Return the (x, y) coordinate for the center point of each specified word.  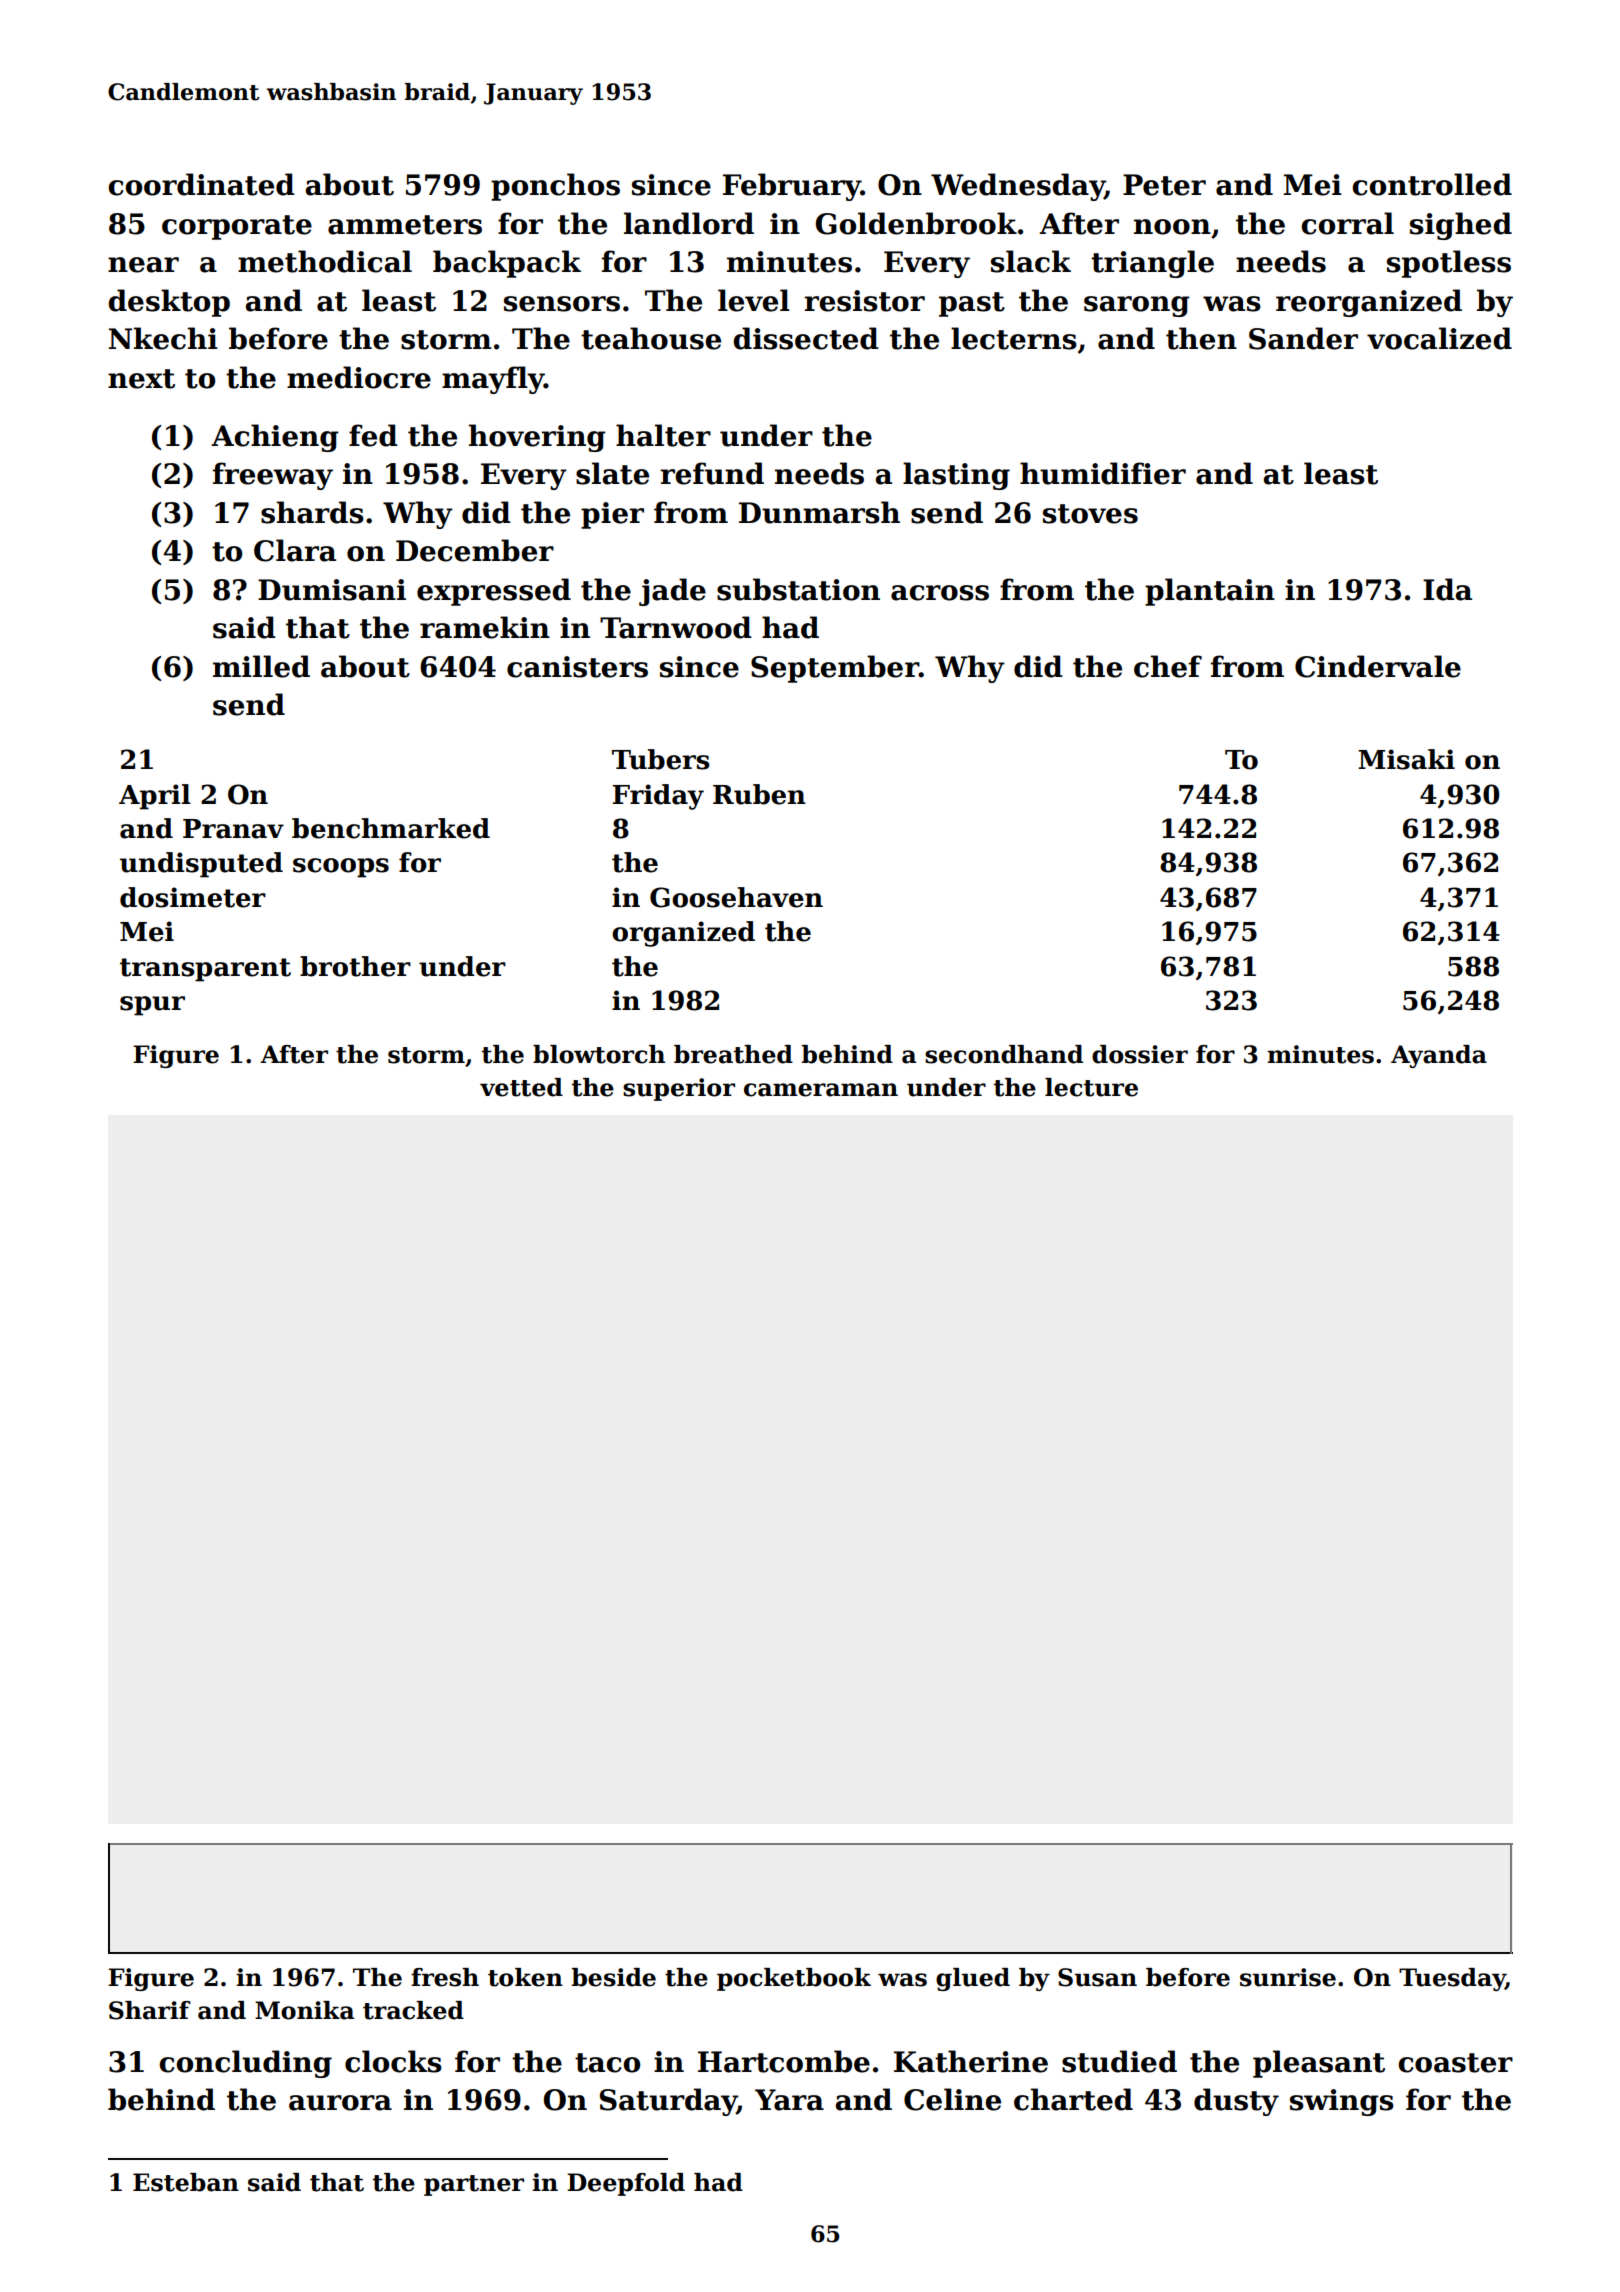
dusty (1236, 2102)
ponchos (555, 187)
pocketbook (794, 1979)
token (525, 1977)
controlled (1432, 184)
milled (261, 666)
